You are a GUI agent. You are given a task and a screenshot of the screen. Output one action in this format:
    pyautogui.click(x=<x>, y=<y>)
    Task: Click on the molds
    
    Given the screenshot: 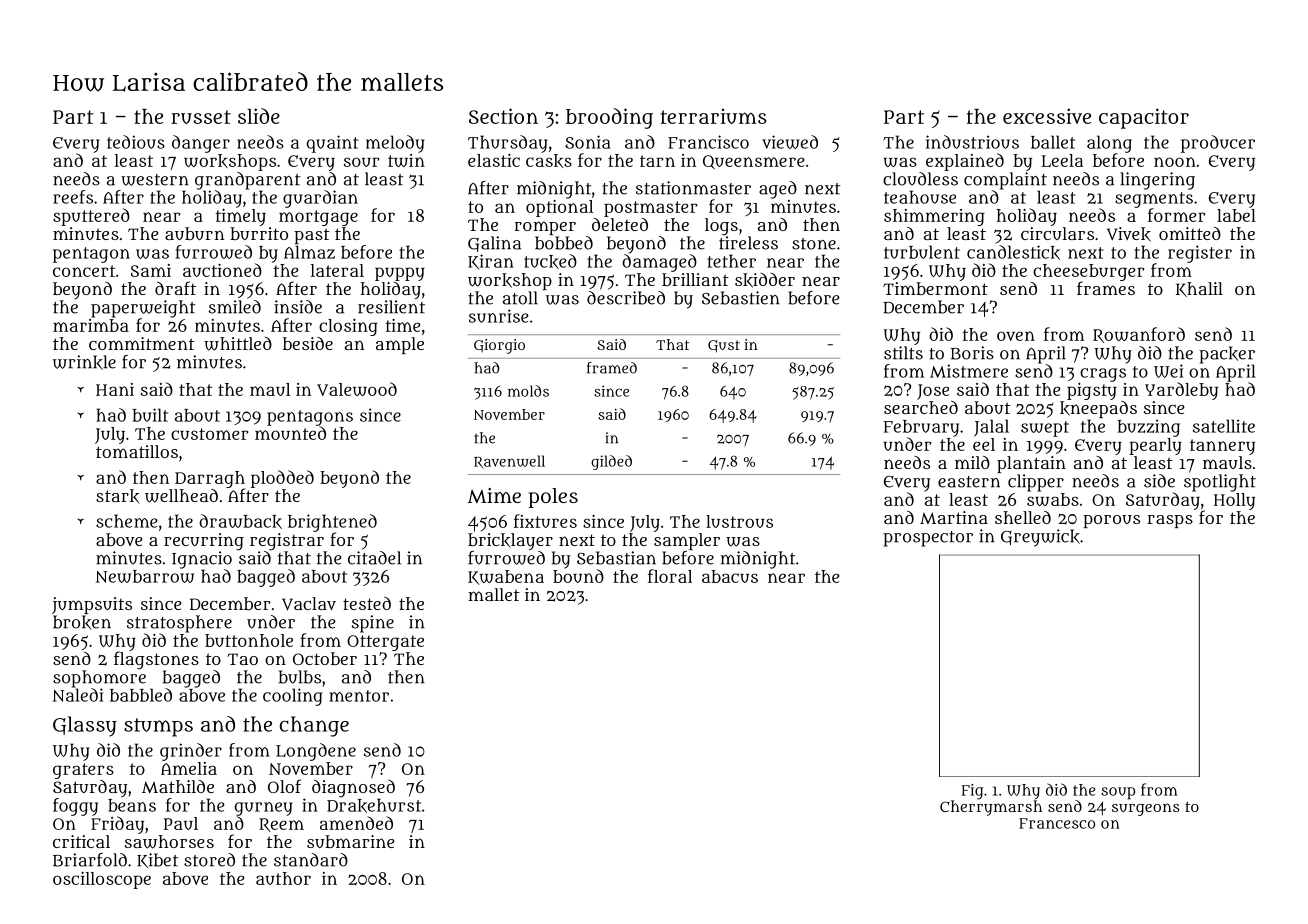 What is the action you would take?
    pyautogui.click(x=528, y=391)
